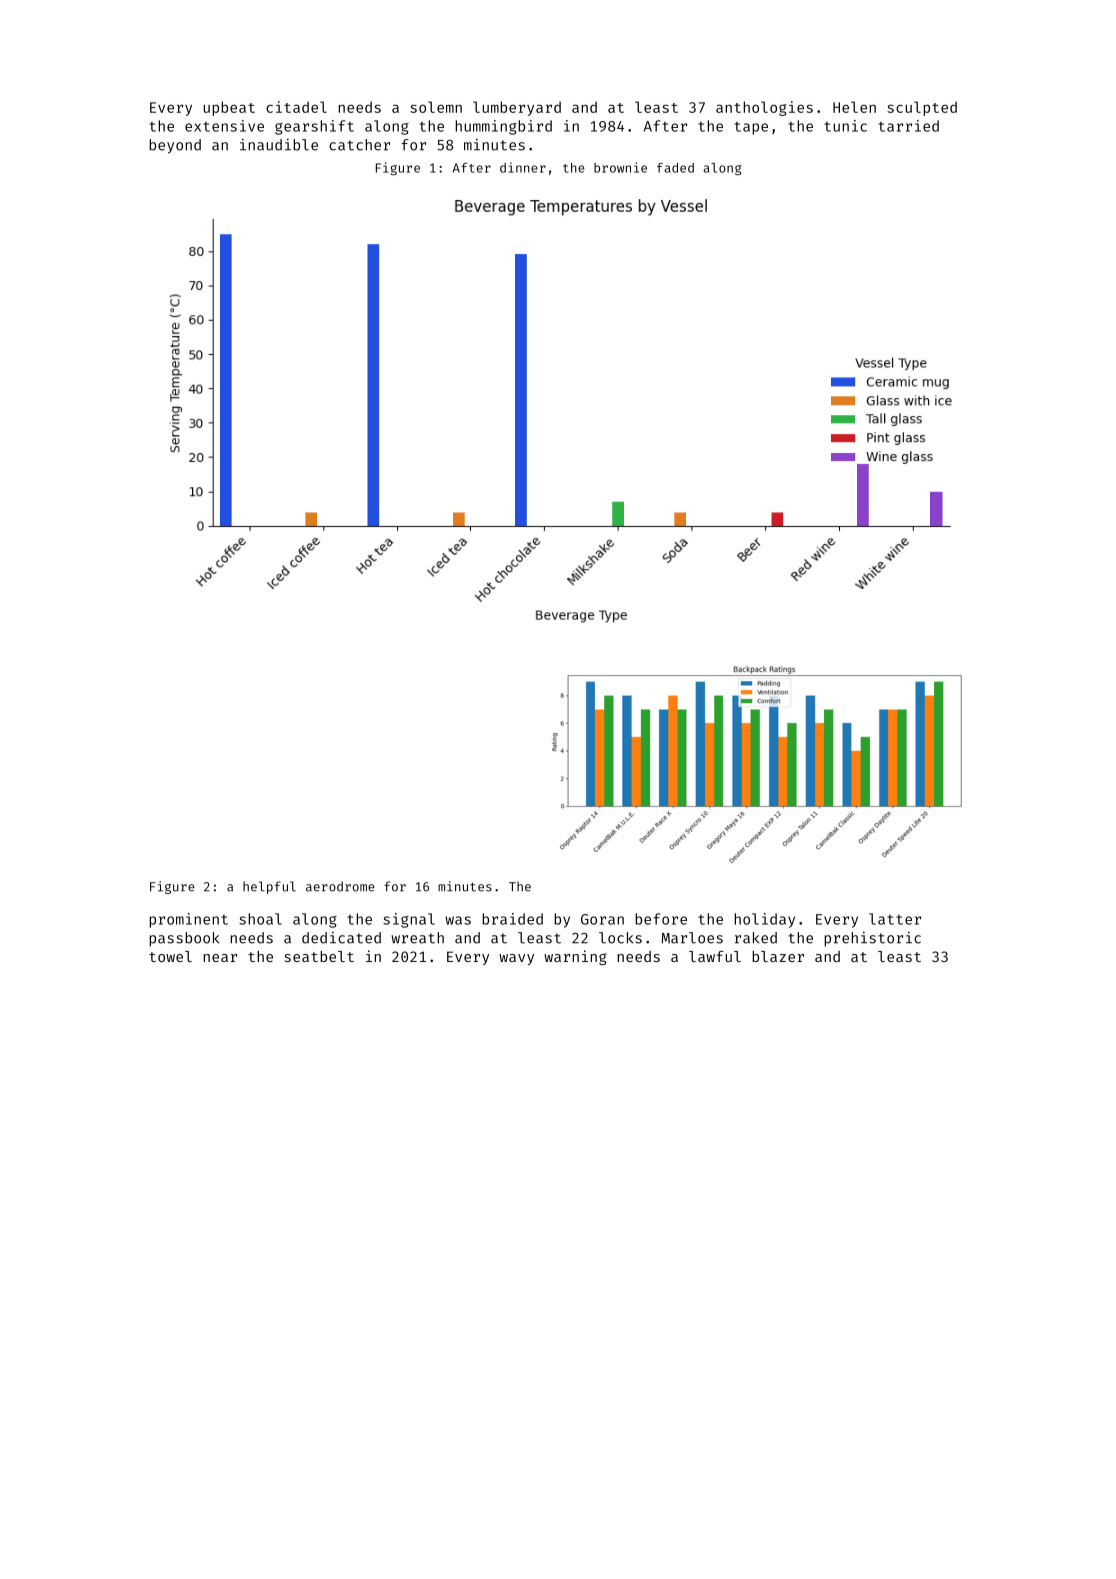 The height and width of the screenshot is (1579, 1116). Describe the element at coordinates (512, 919) in the screenshot. I see `braided` at that location.
